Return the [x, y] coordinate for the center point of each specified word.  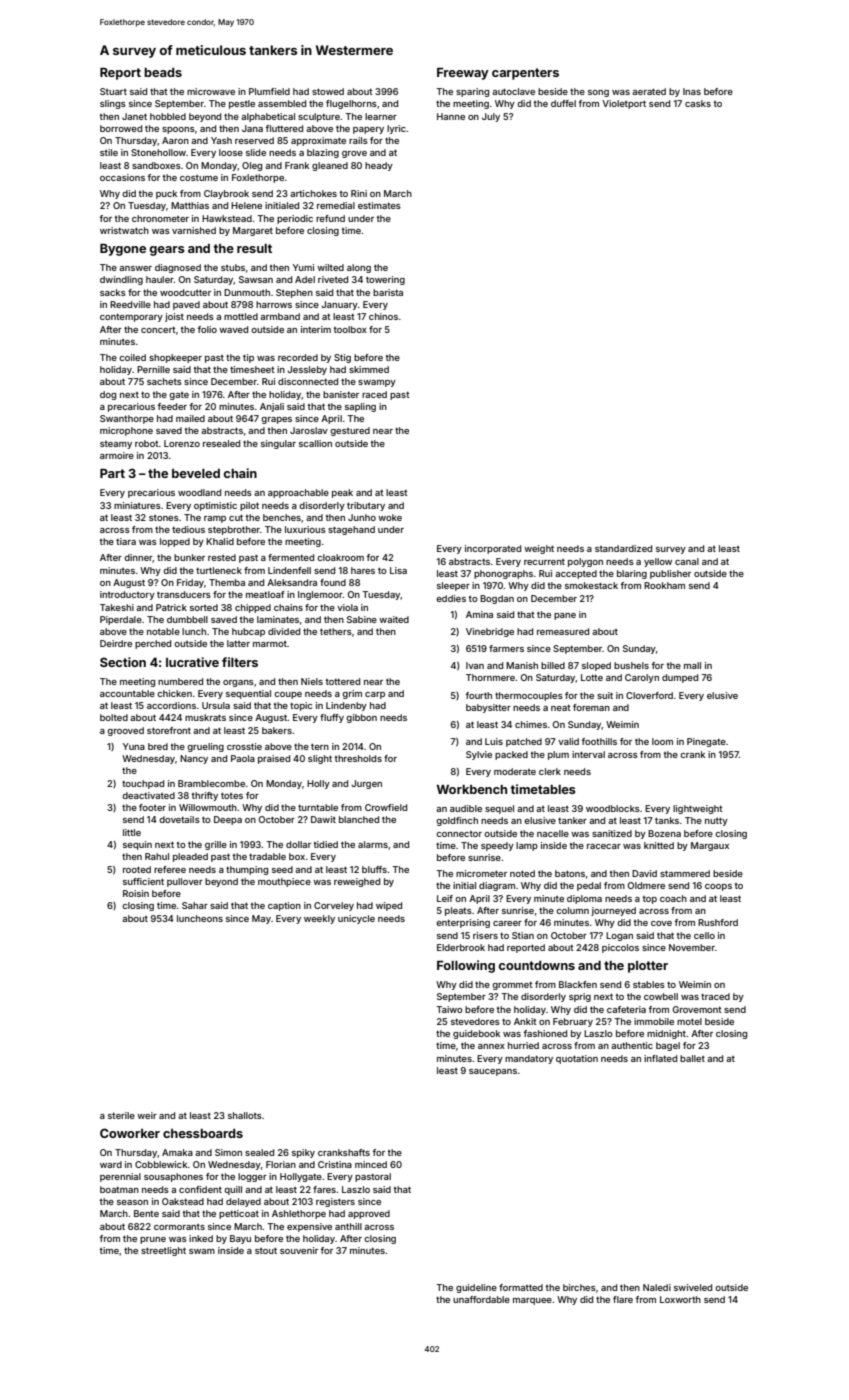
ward [111, 1164]
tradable [267, 856]
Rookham [664, 585]
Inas [692, 91]
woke [390, 517]
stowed [328, 91]
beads [163, 72]
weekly [319, 919]
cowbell [661, 996]
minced [371, 1164]
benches [282, 517]
